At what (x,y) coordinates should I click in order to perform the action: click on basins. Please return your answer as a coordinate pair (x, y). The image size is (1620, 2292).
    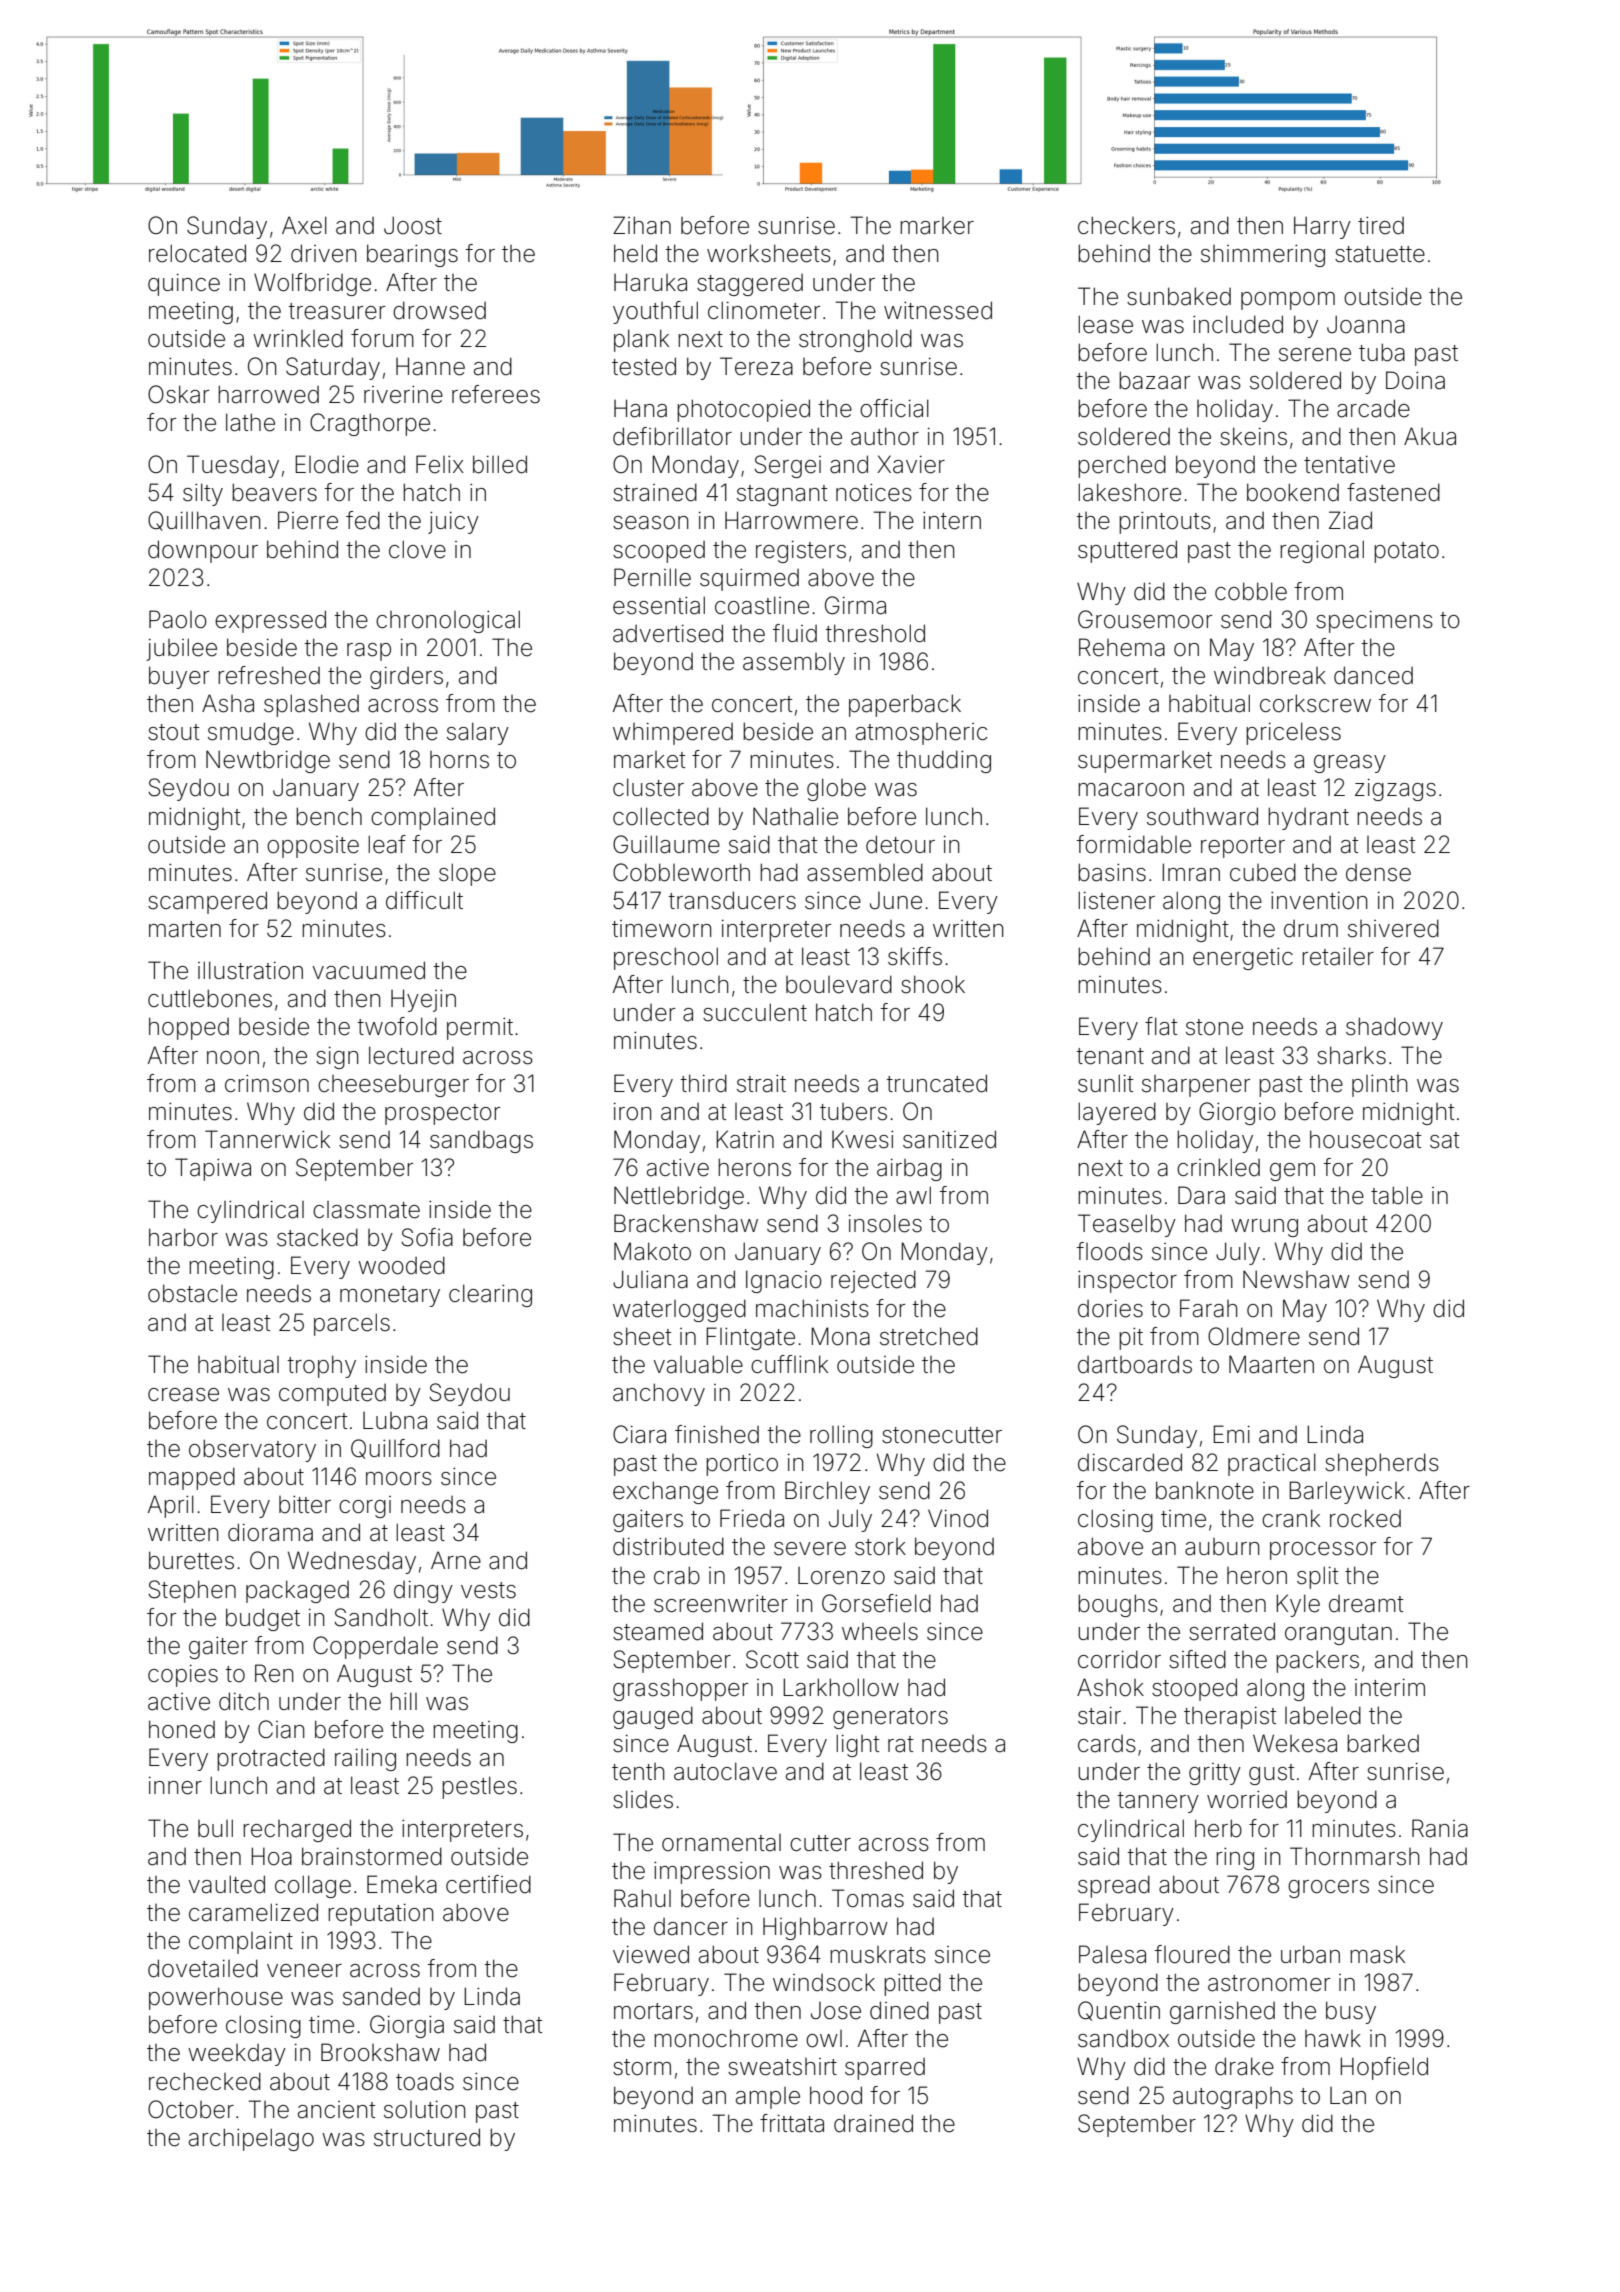
    Looking at the image, I should click on (1112, 872).
